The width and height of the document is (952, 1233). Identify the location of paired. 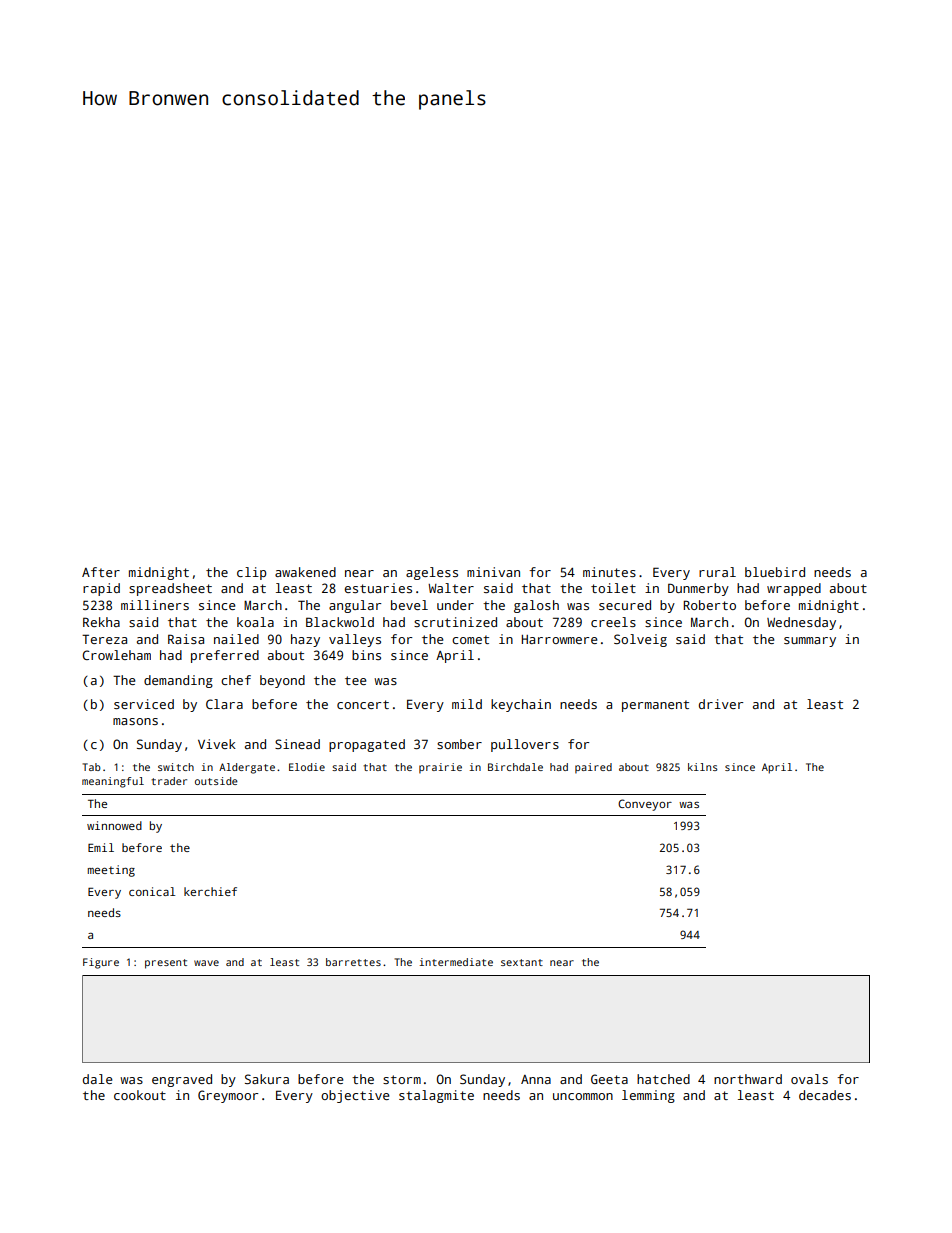
(593, 768).
